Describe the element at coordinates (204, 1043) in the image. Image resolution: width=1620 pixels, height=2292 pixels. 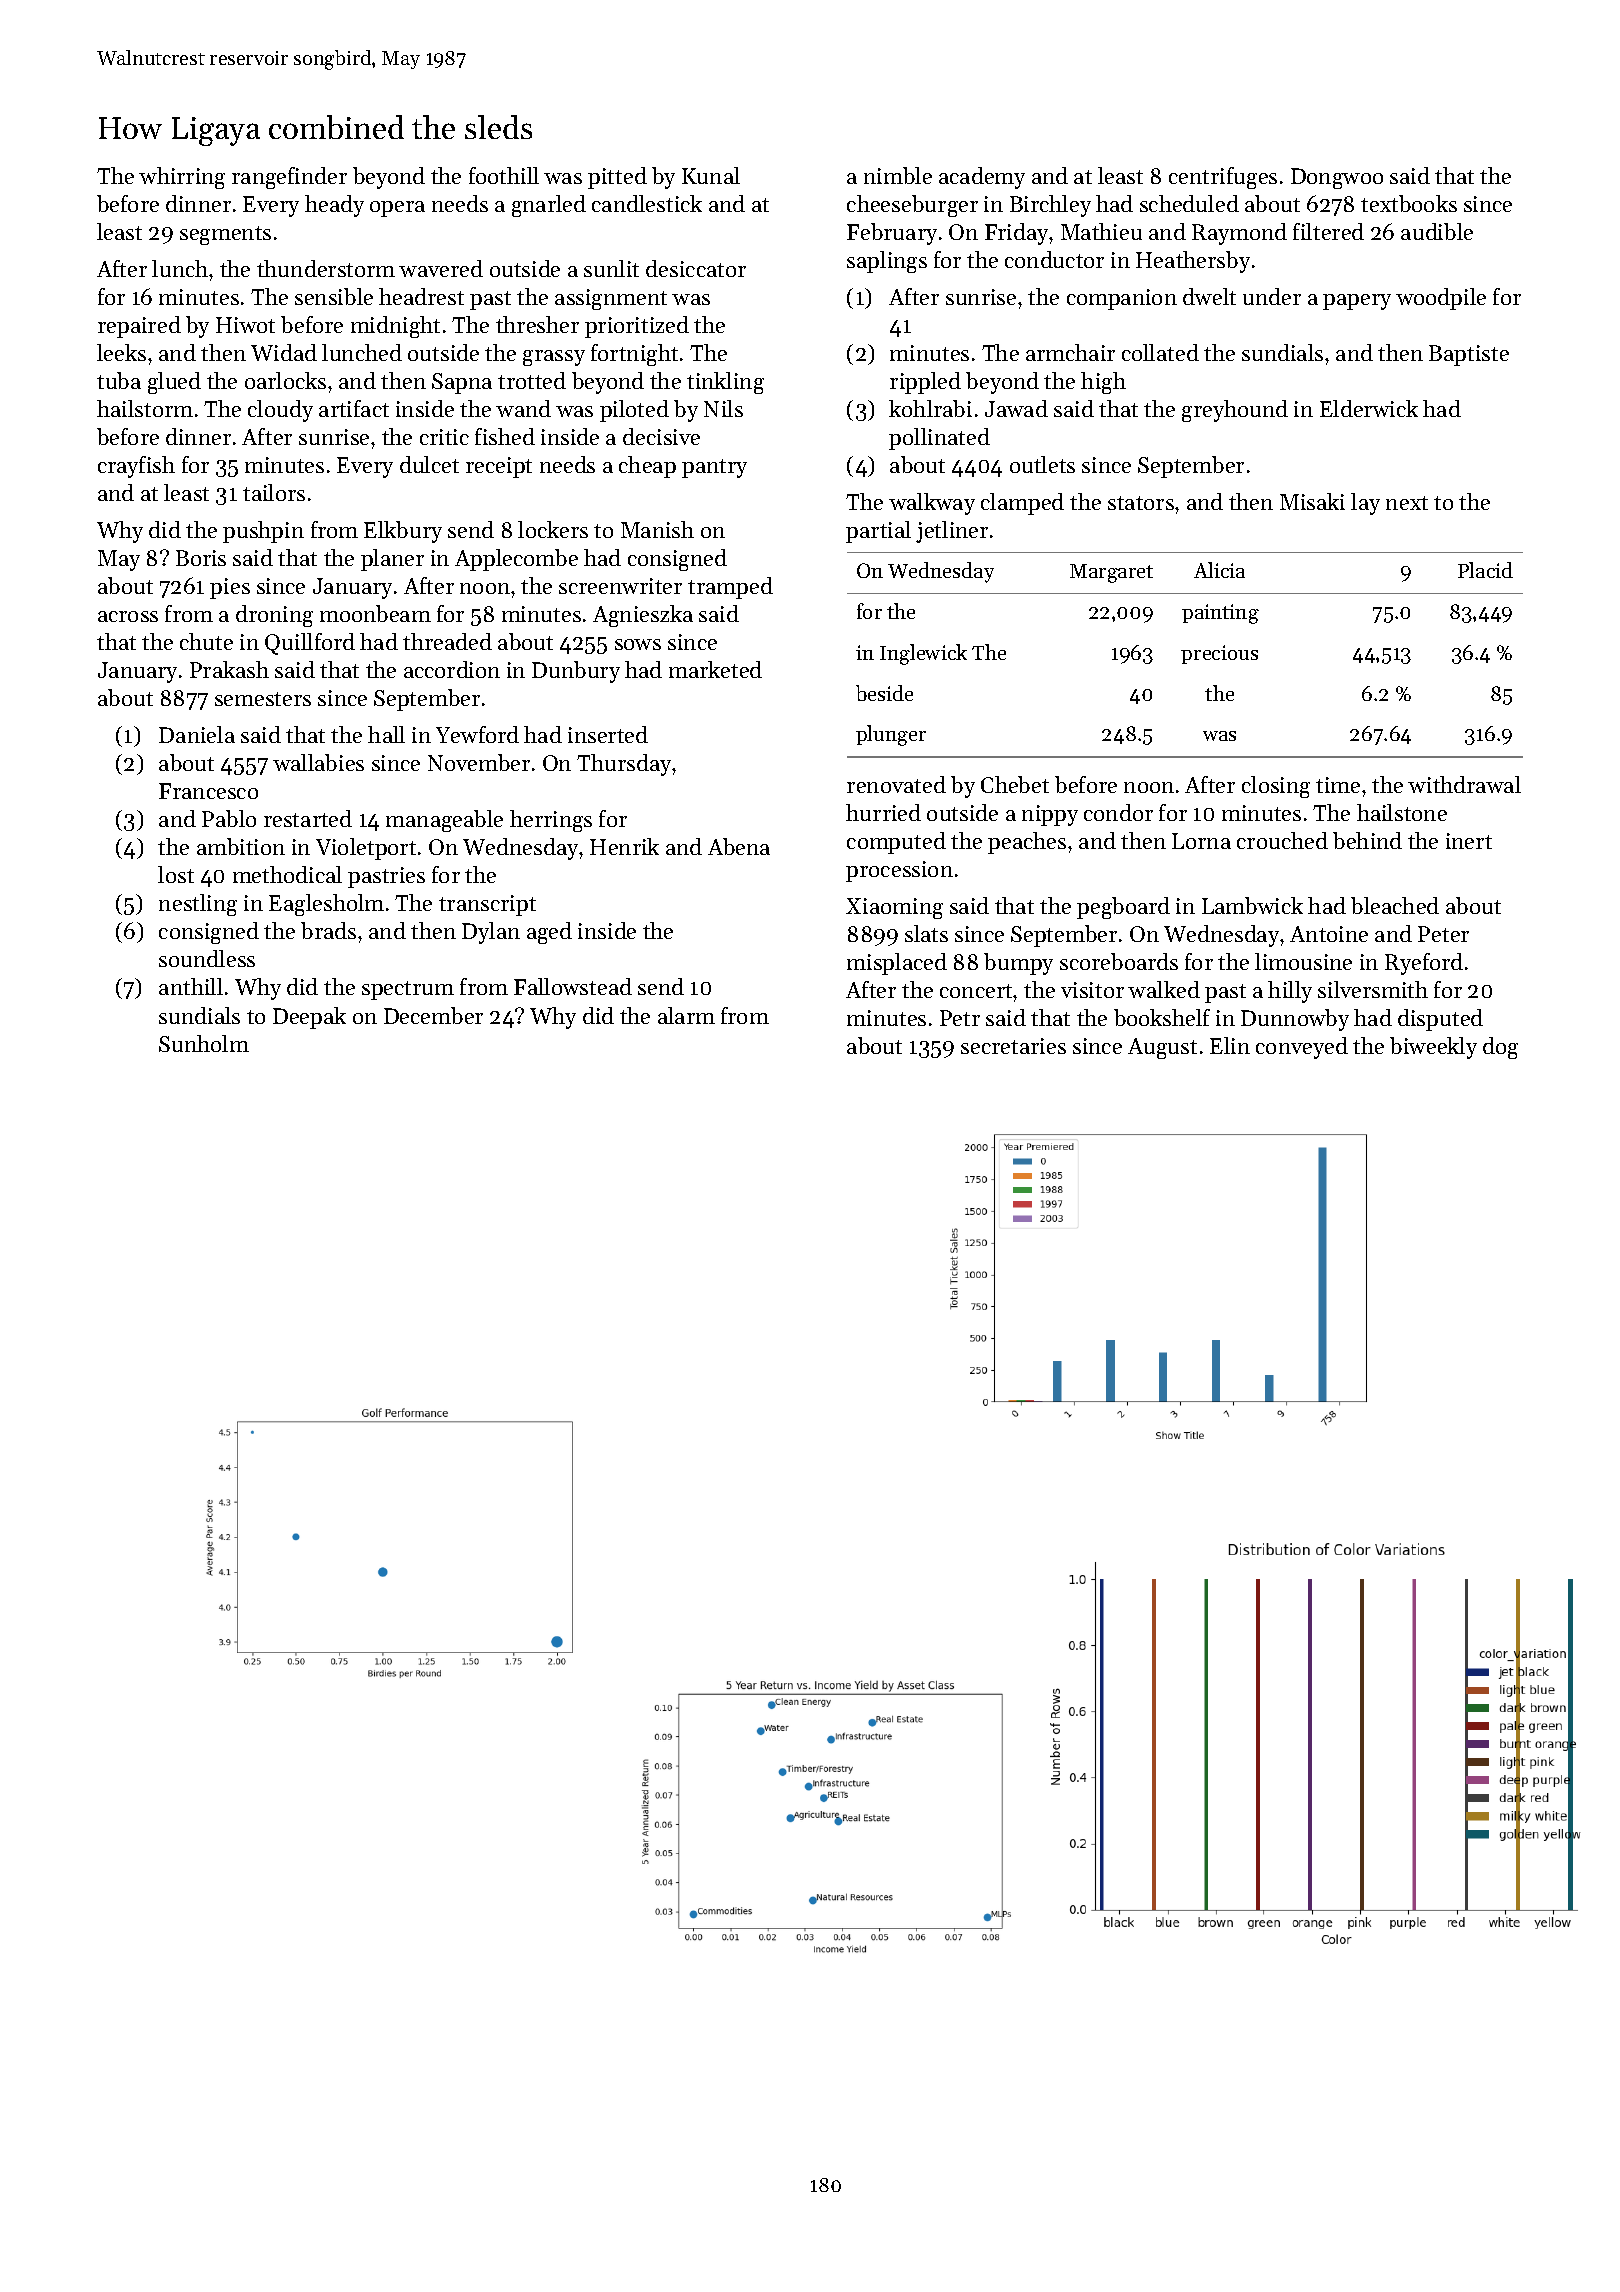
I see `Sunholm` at that location.
